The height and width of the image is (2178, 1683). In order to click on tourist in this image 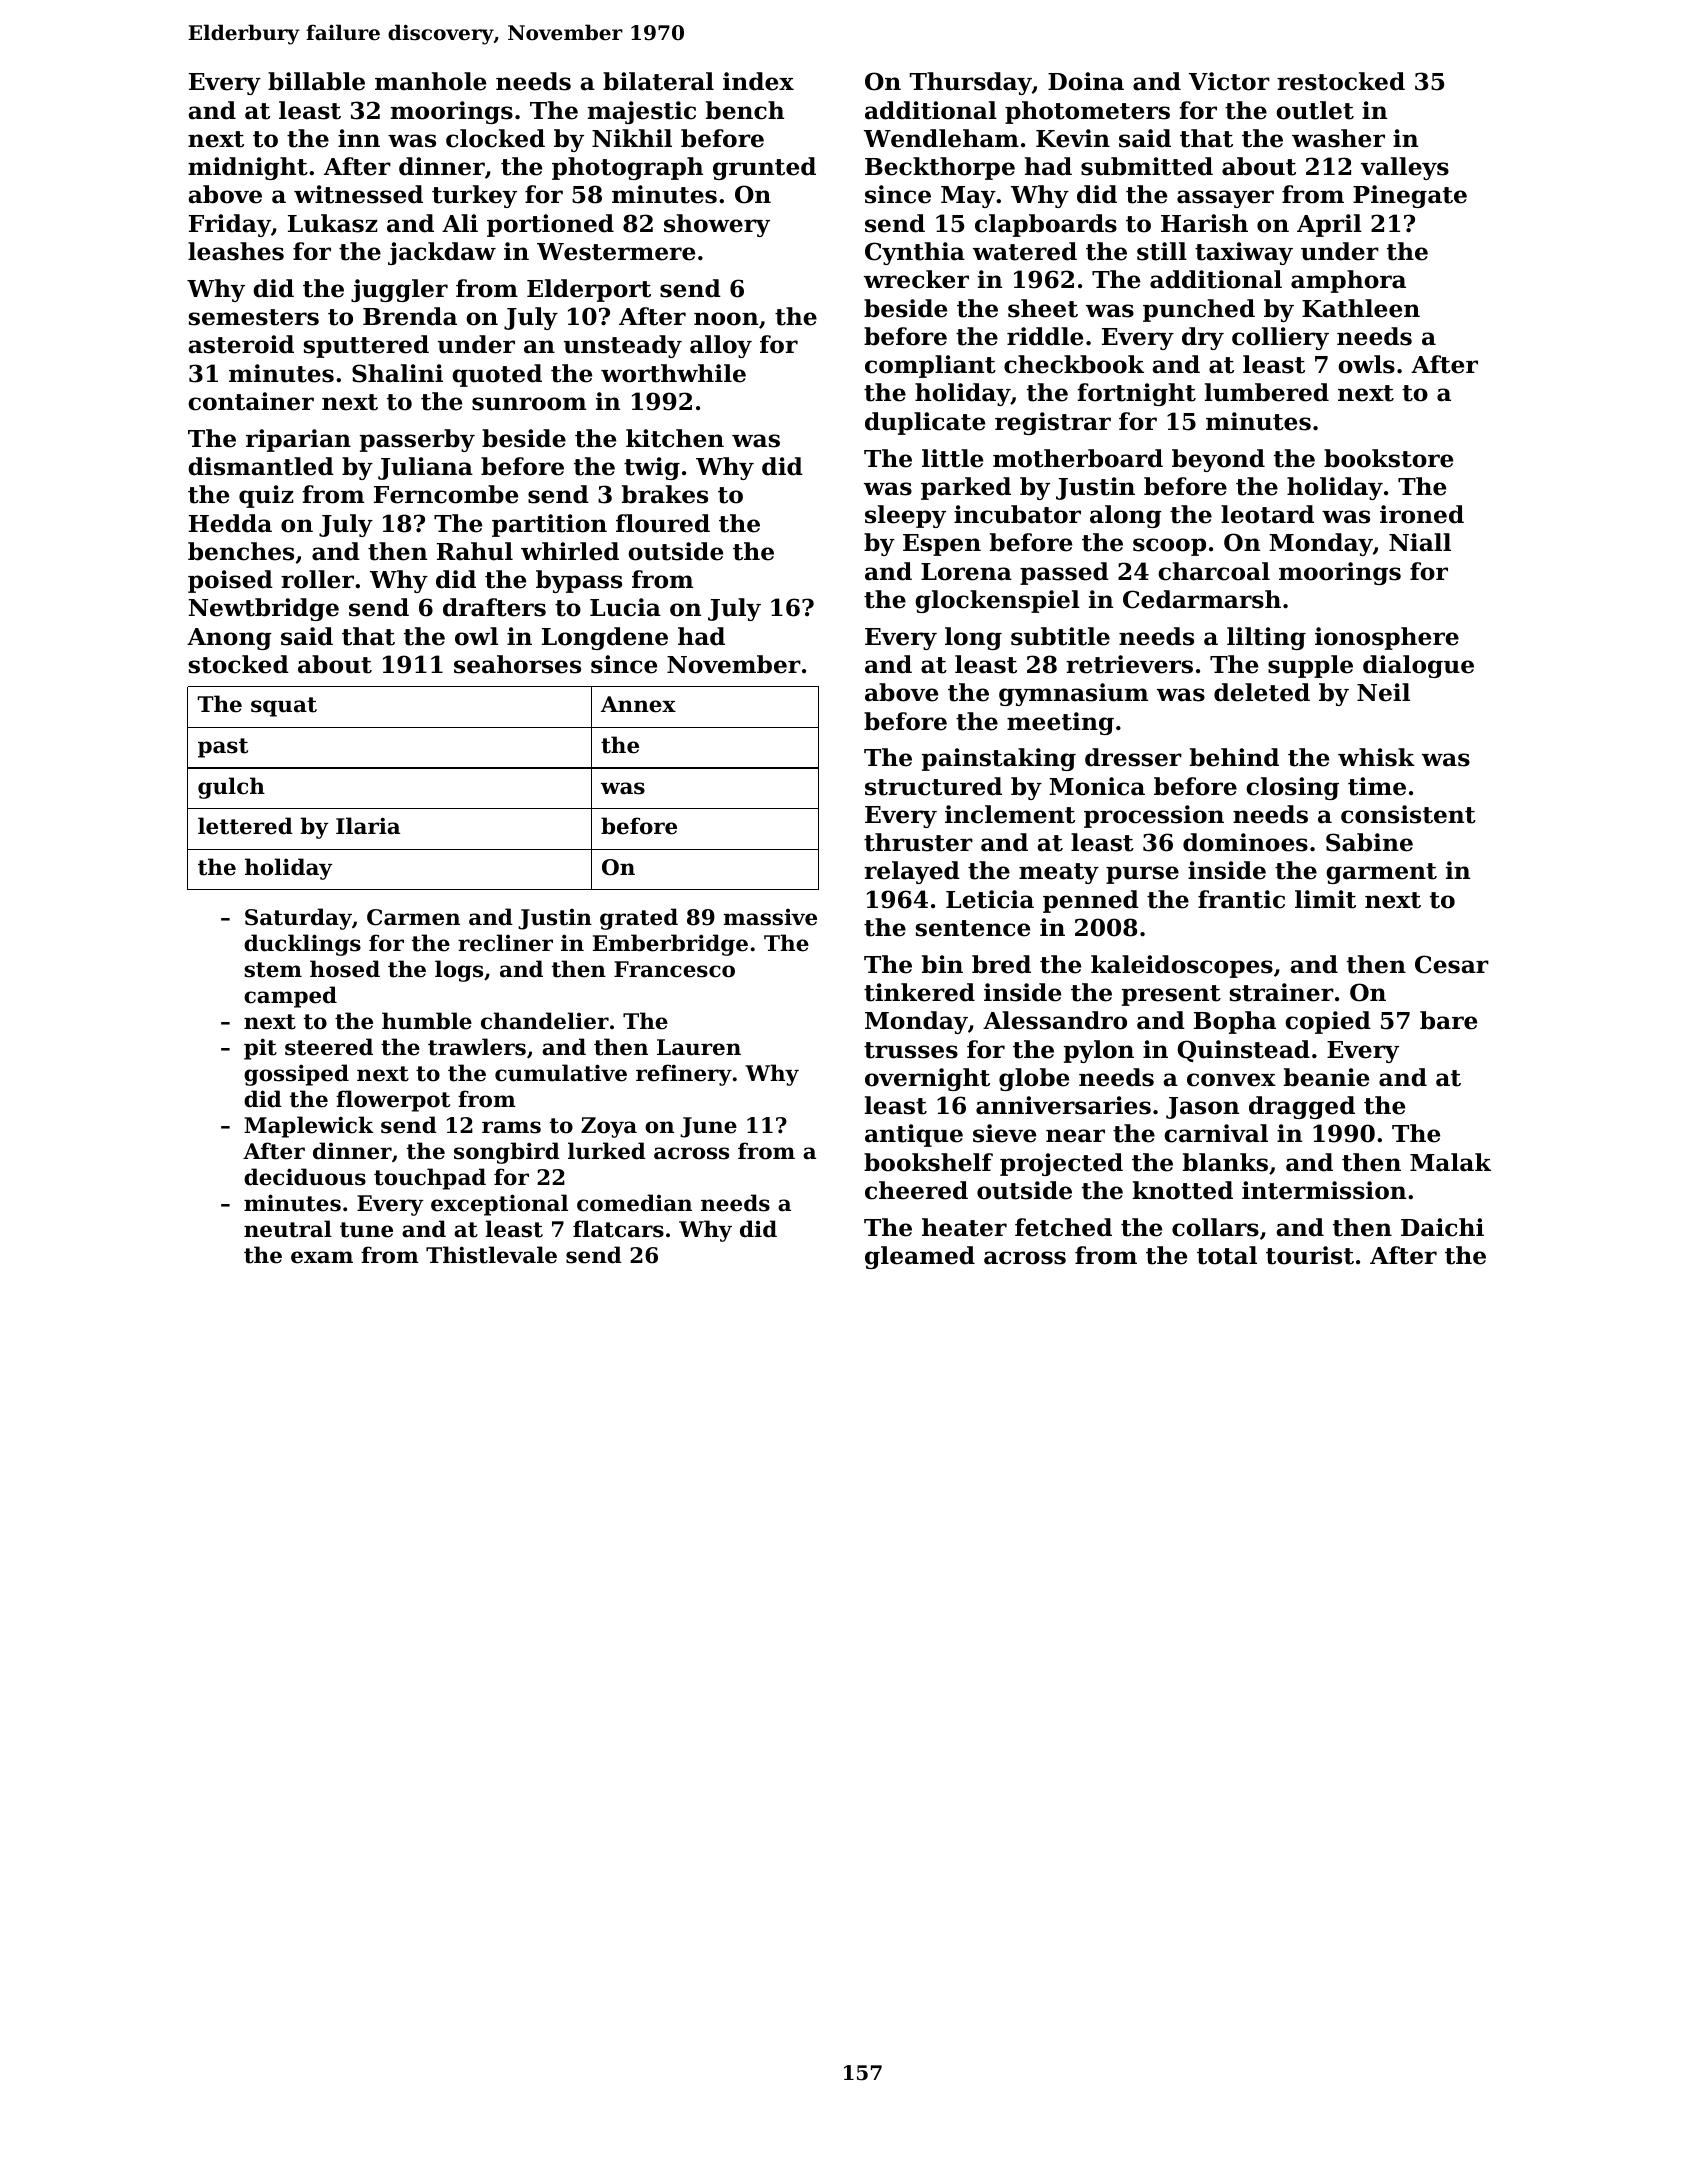, I will do `click(1310, 1255)`.
